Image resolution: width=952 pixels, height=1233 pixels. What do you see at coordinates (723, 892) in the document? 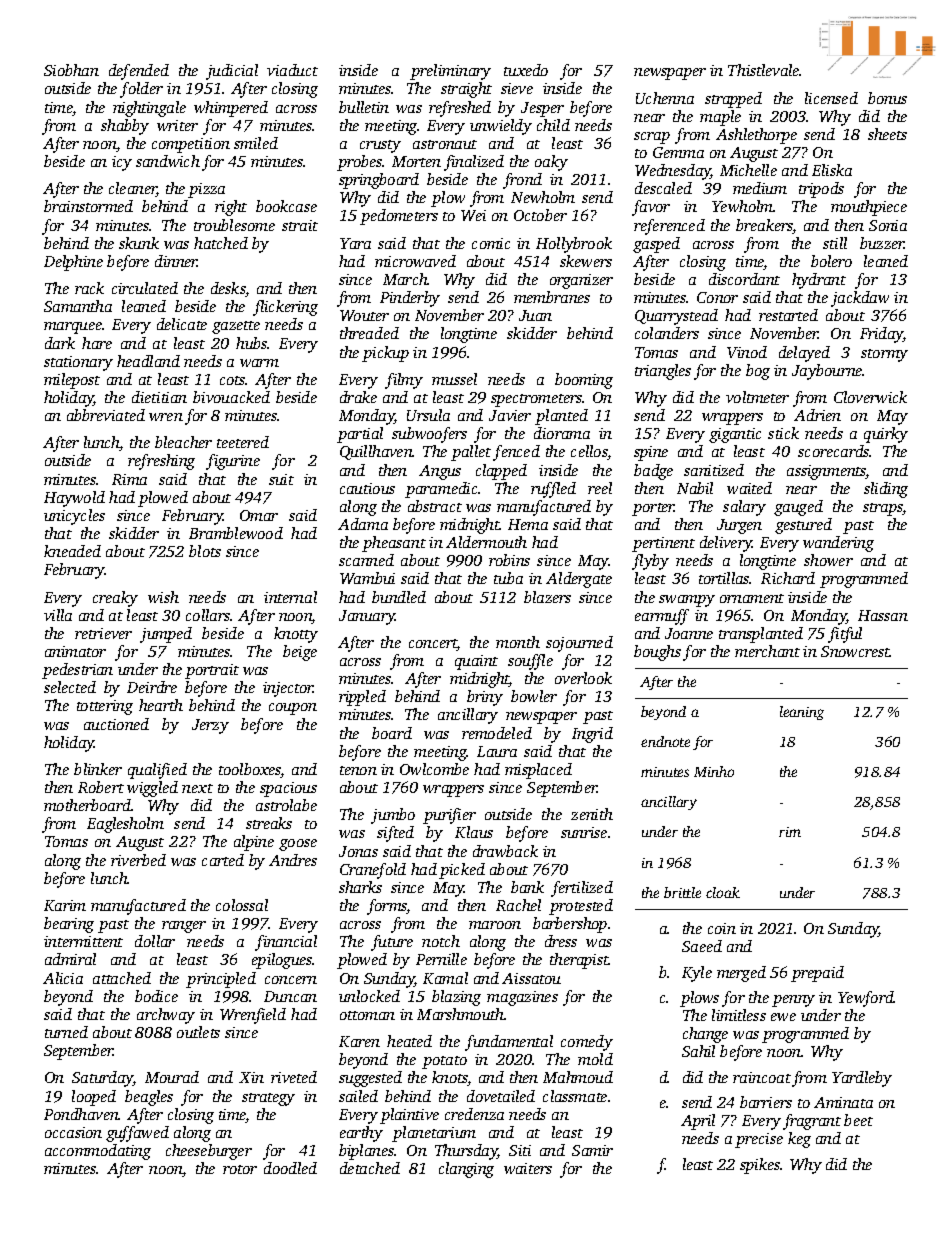
I see `cloak` at bounding box center [723, 892].
